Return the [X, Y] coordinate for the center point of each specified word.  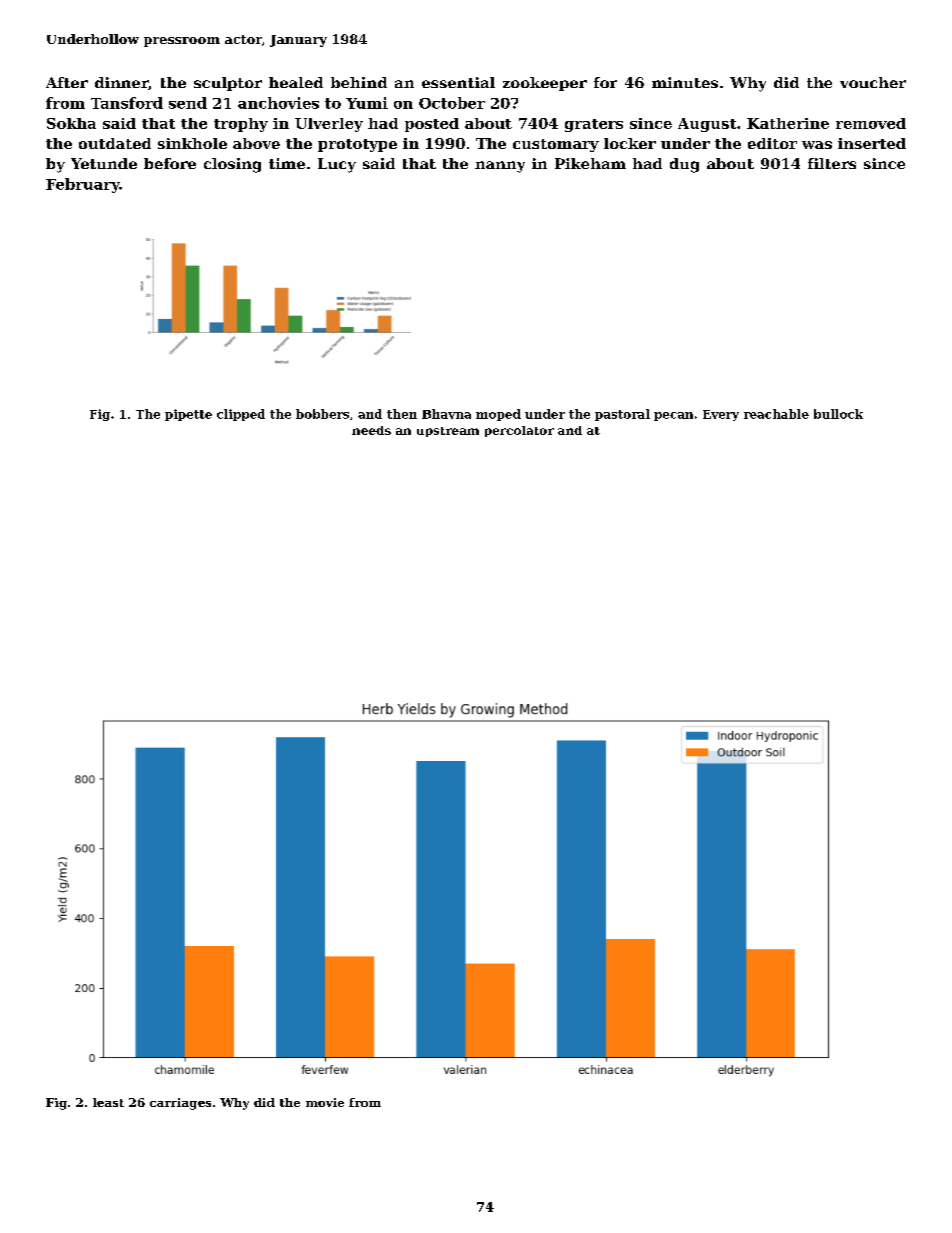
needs [371, 430]
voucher [873, 82]
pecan [673, 416]
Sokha [71, 123]
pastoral [622, 415]
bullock [838, 414]
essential [458, 82]
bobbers [322, 414]
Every [721, 415]
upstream [448, 432]
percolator [519, 431]
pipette [188, 415]
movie [325, 1102]
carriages [180, 1104]
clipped [241, 415]
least [108, 1102]
